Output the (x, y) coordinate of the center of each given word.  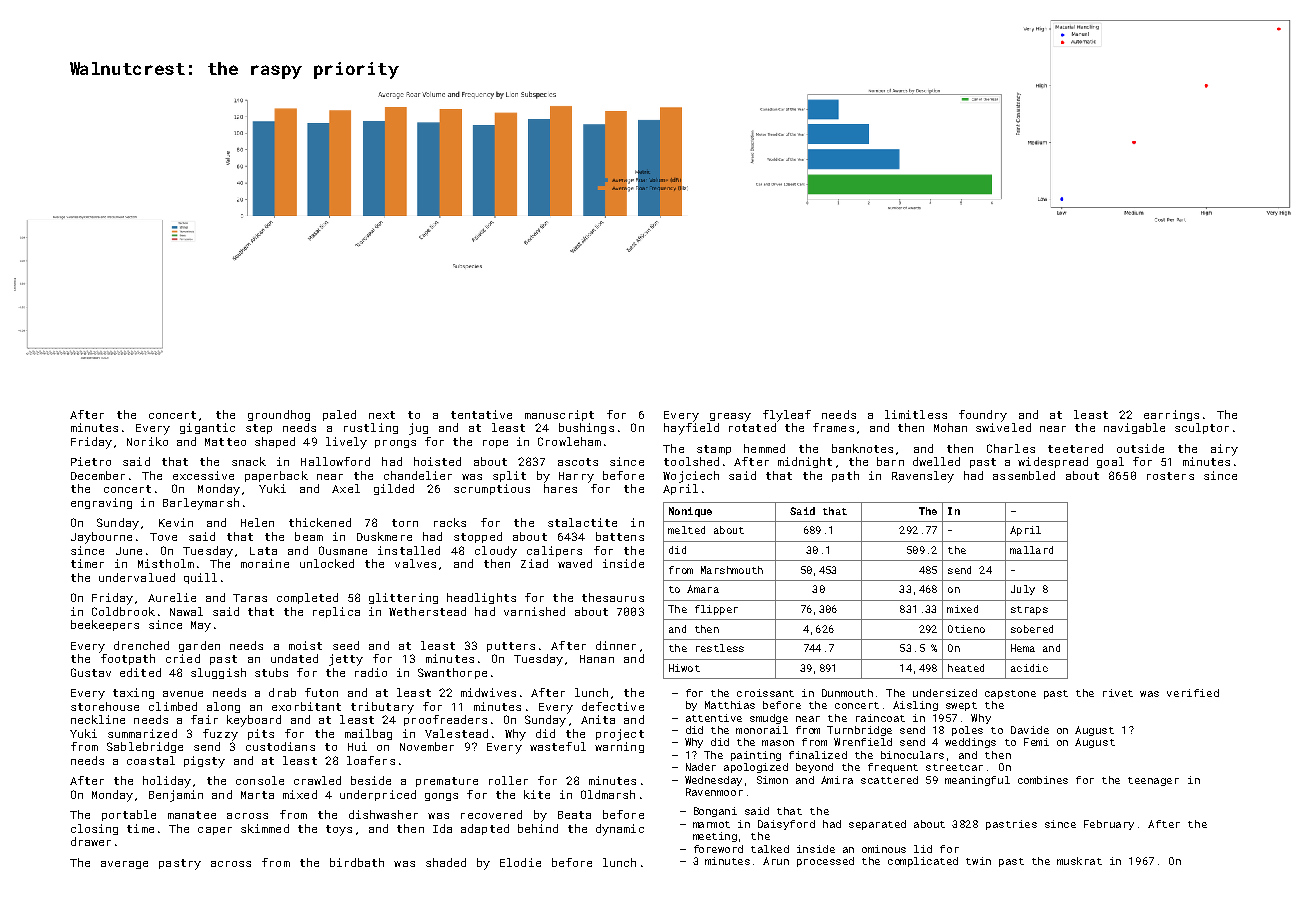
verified (1193, 693)
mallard (1031, 550)
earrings (1171, 415)
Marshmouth (732, 570)
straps (1029, 610)
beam (309, 536)
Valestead (456, 733)
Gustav (91, 672)
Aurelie (172, 597)
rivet (1118, 693)
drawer (91, 841)
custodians (280, 746)
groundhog (279, 415)
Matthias (730, 705)
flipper (716, 610)
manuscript (559, 415)
